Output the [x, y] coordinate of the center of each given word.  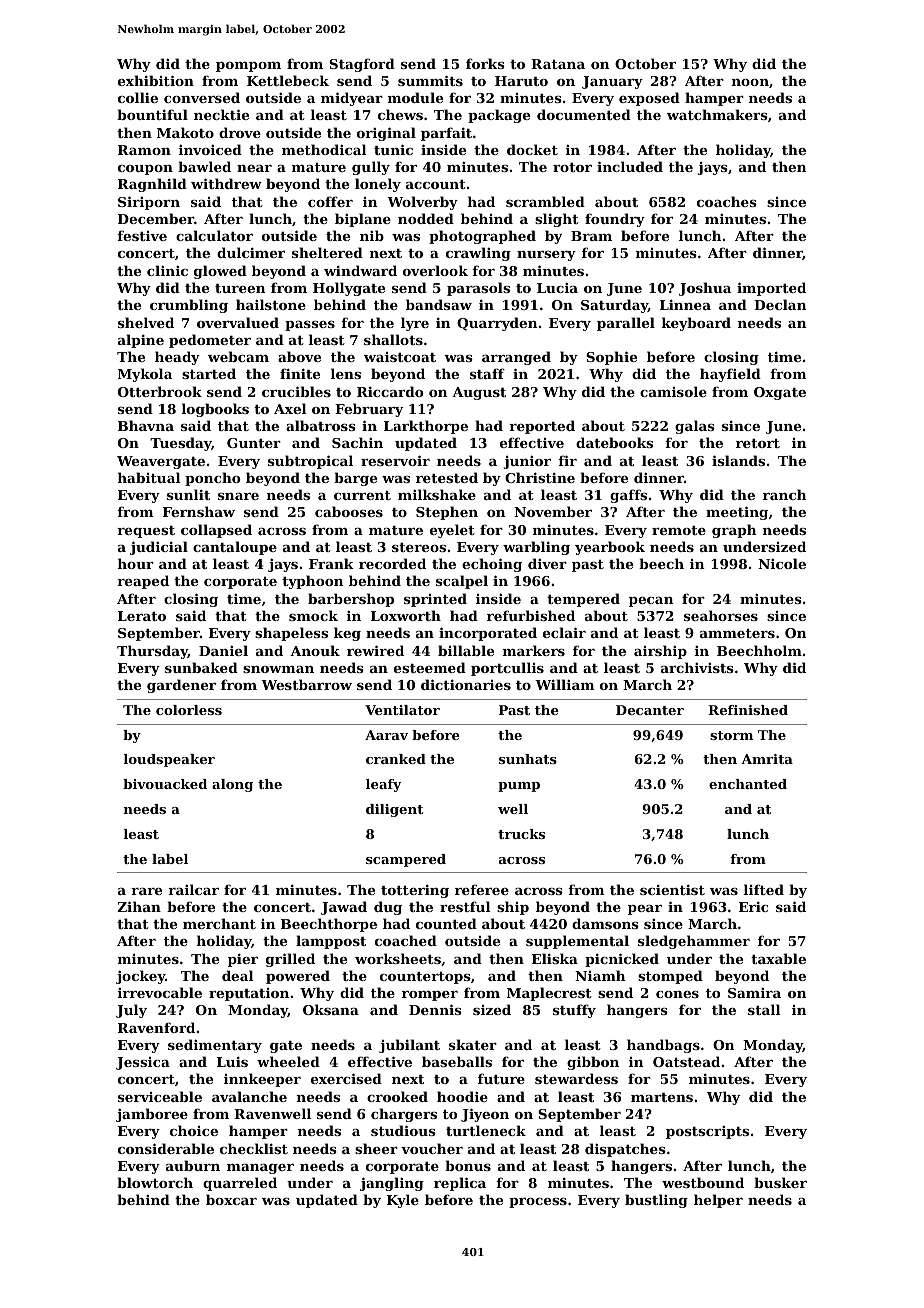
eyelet [452, 531]
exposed [649, 99]
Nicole [782, 563]
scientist [672, 889]
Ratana [558, 64]
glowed [220, 272]
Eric [753, 906]
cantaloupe [235, 548]
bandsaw [439, 304]
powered [298, 977]
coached [406, 940]
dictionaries [466, 684]
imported [771, 289]
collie [138, 97]
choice [194, 1130]
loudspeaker [169, 760]
